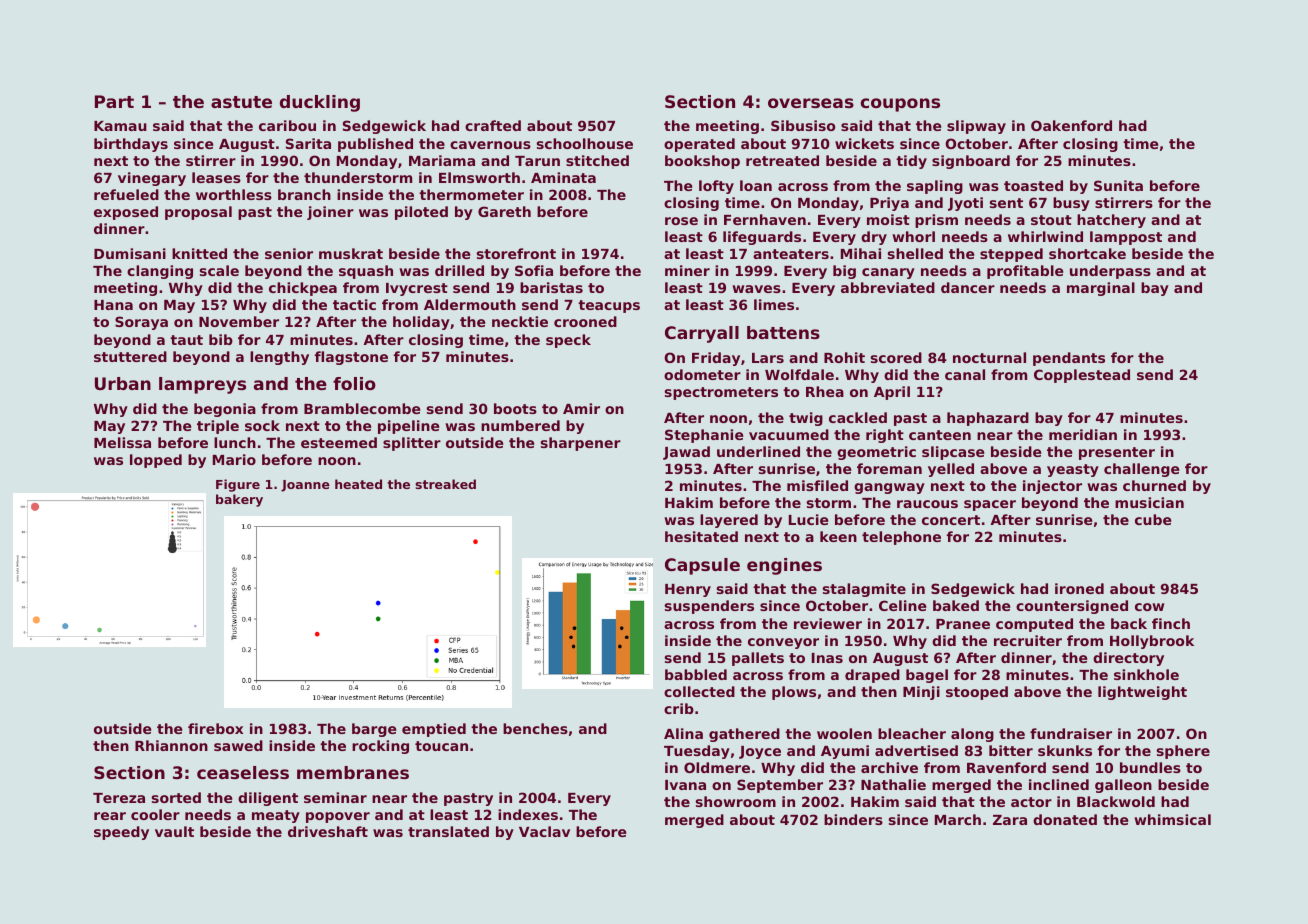 This document has width=1308, height=924. Describe the element at coordinates (699, 145) in the document. I see `operated` at that location.
